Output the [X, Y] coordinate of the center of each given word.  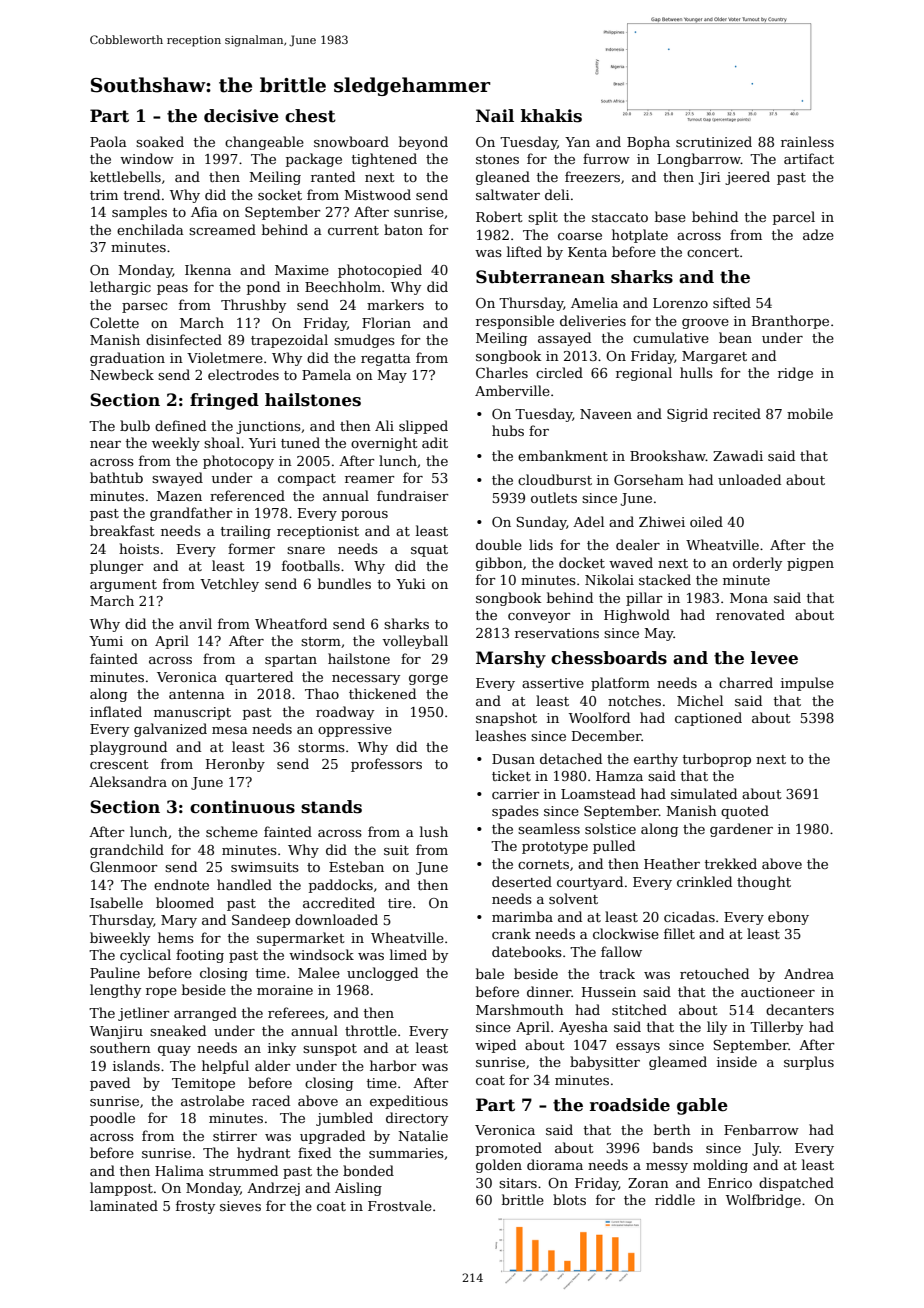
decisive [241, 116]
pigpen [810, 564]
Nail [495, 115]
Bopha [648, 143]
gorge [428, 680]
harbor [393, 1065]
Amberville [512, 390]
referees [296, 1012]
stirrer [235, 1136]
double [499, 544]
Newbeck [122, 374]
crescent [119, 764]
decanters [800, 1009]
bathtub [116, 477]
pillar [644, 599]
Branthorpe [790, 322]
